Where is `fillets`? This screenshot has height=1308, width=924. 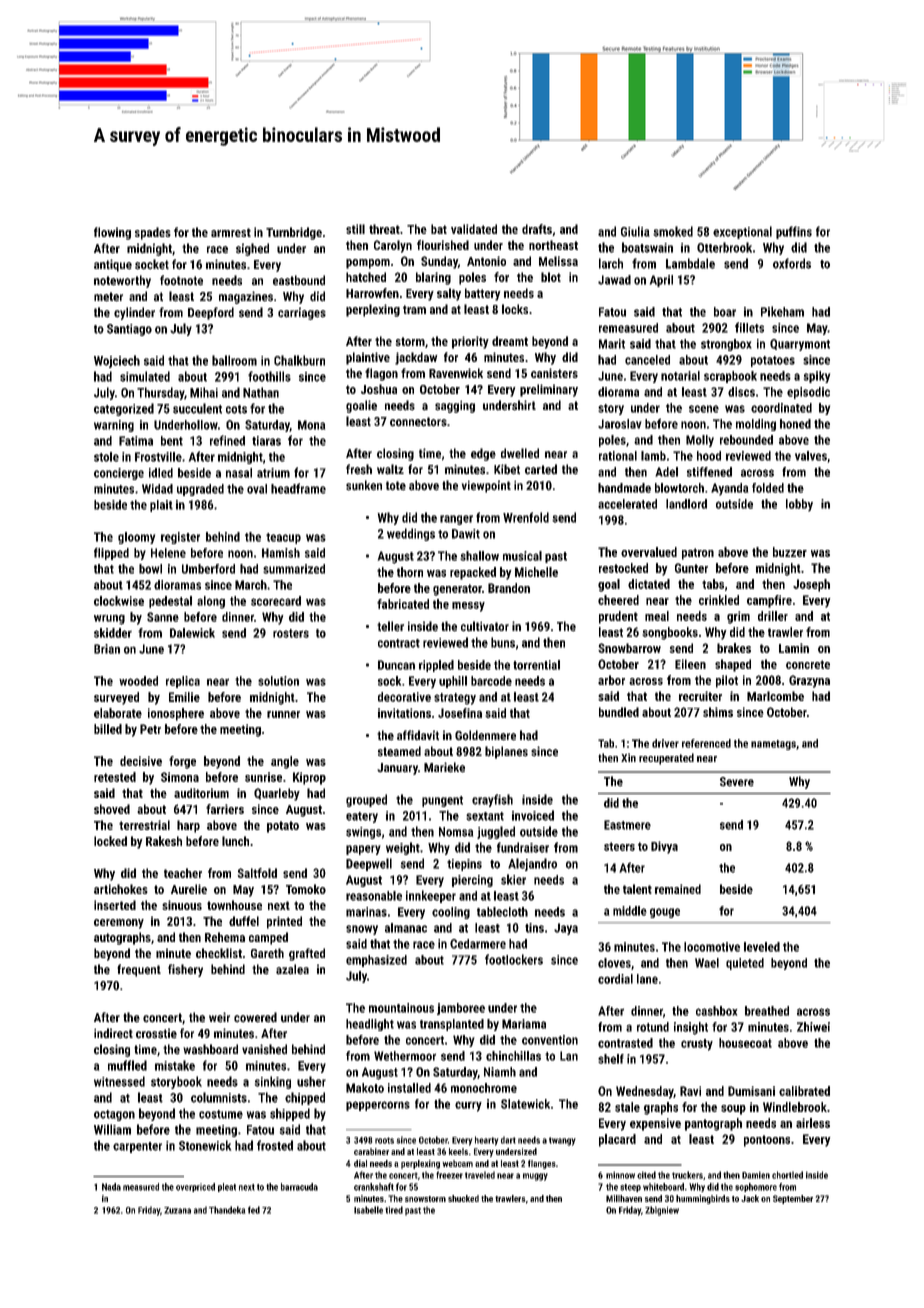
fillets is located at coordinates (749, 327).
